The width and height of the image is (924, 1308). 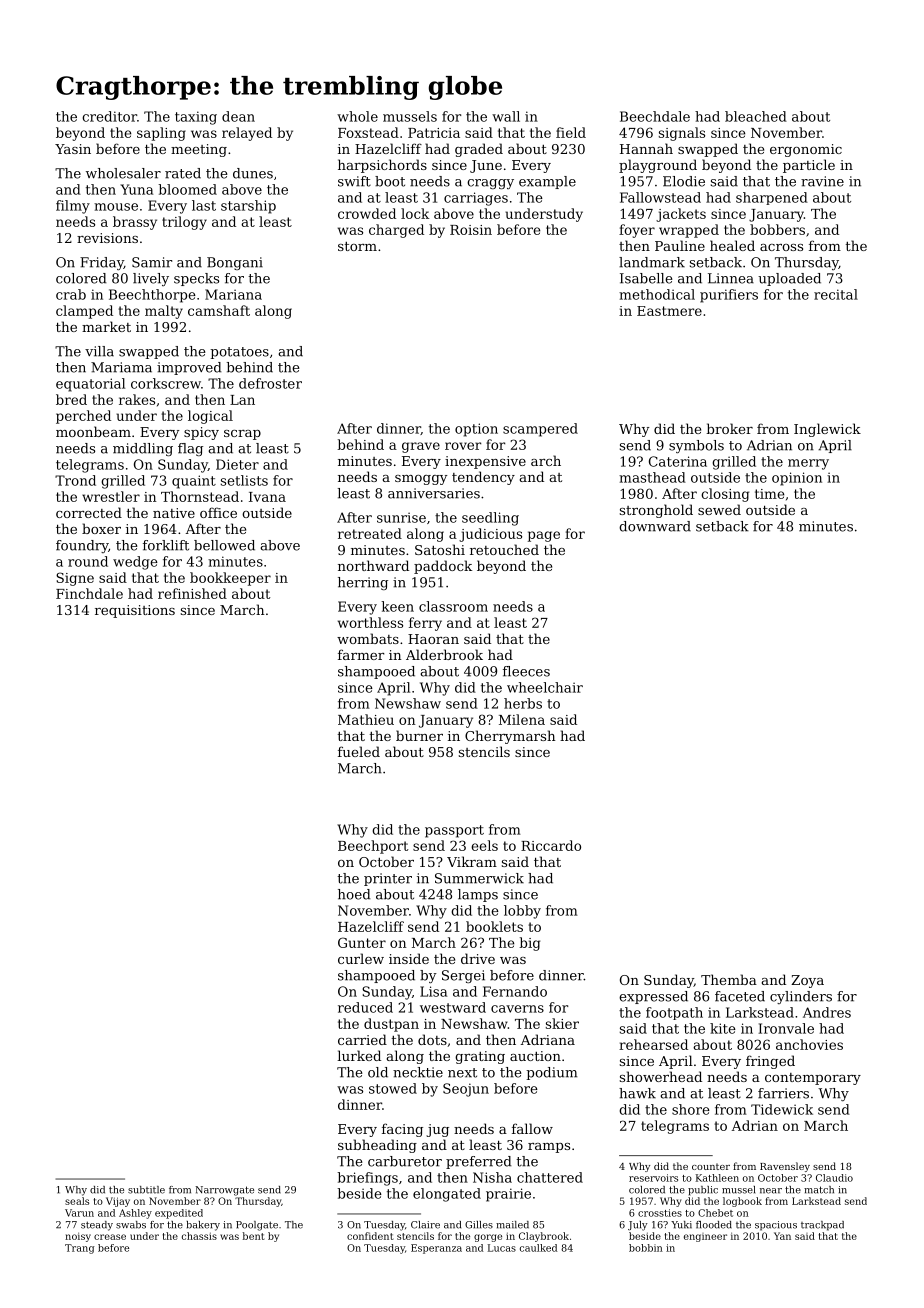 I want to click on Mathieu, so click(x=366, y=719).
